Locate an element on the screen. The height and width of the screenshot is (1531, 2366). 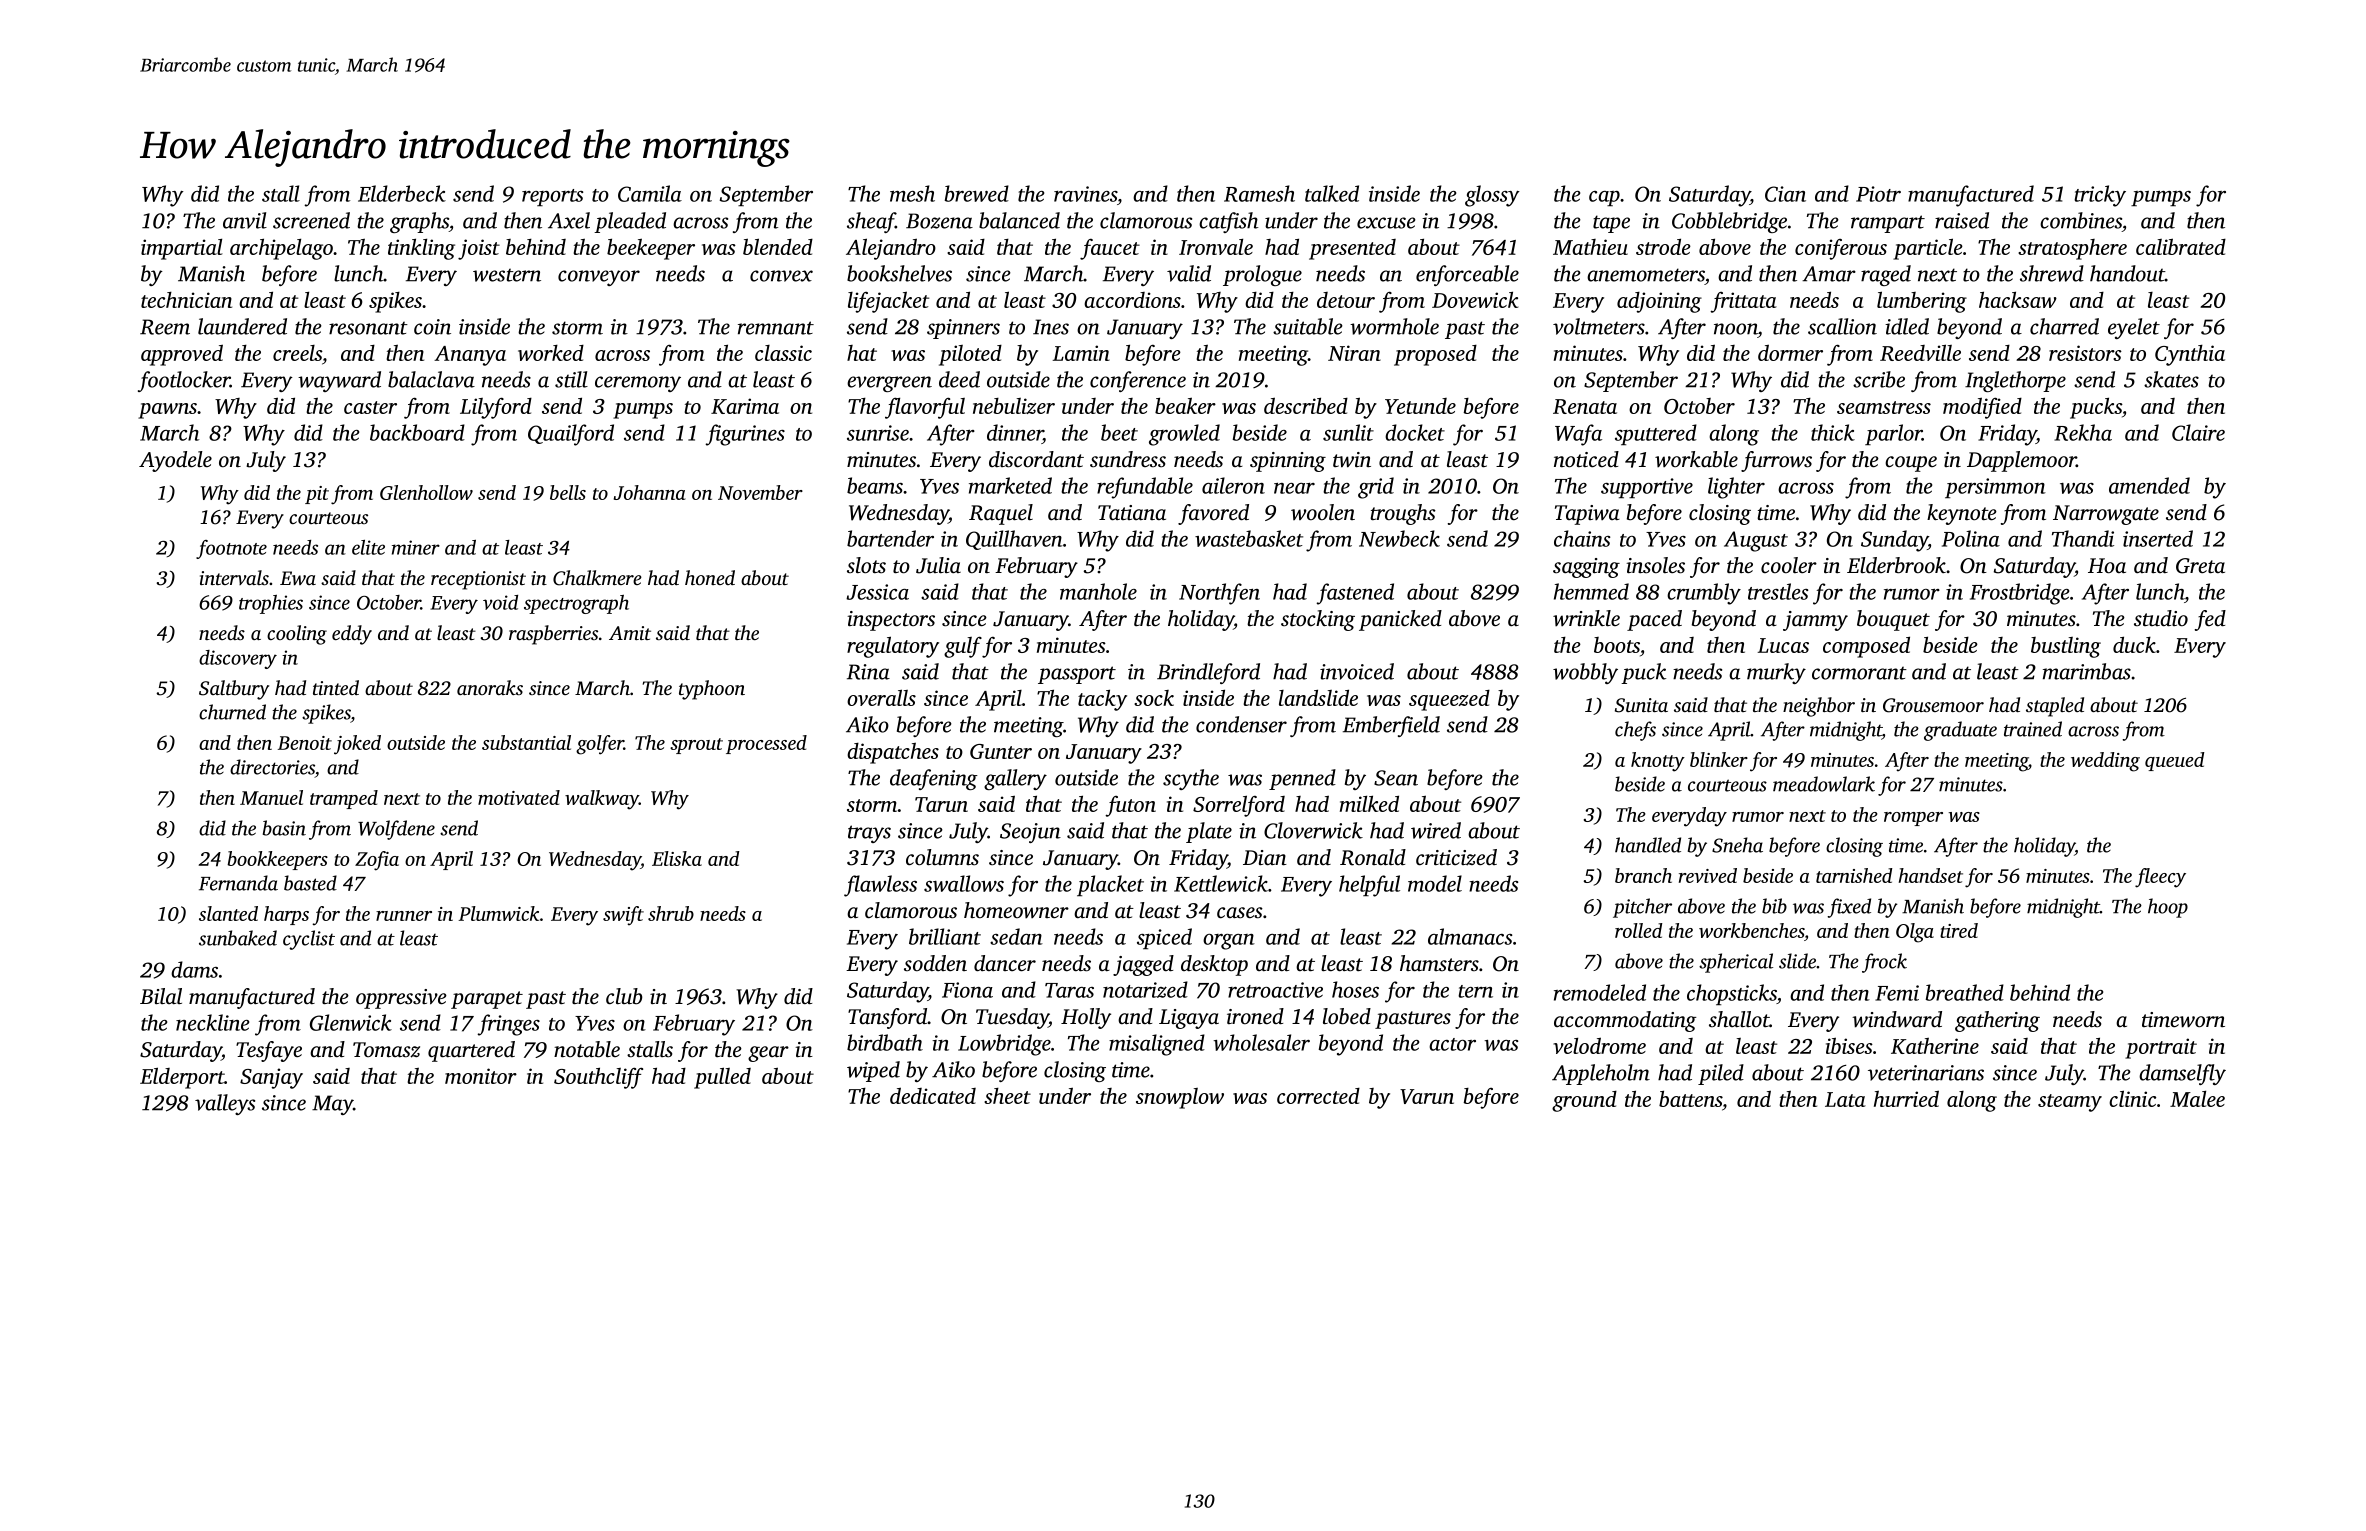
fleecy is located at coordinates (2160, 878).
